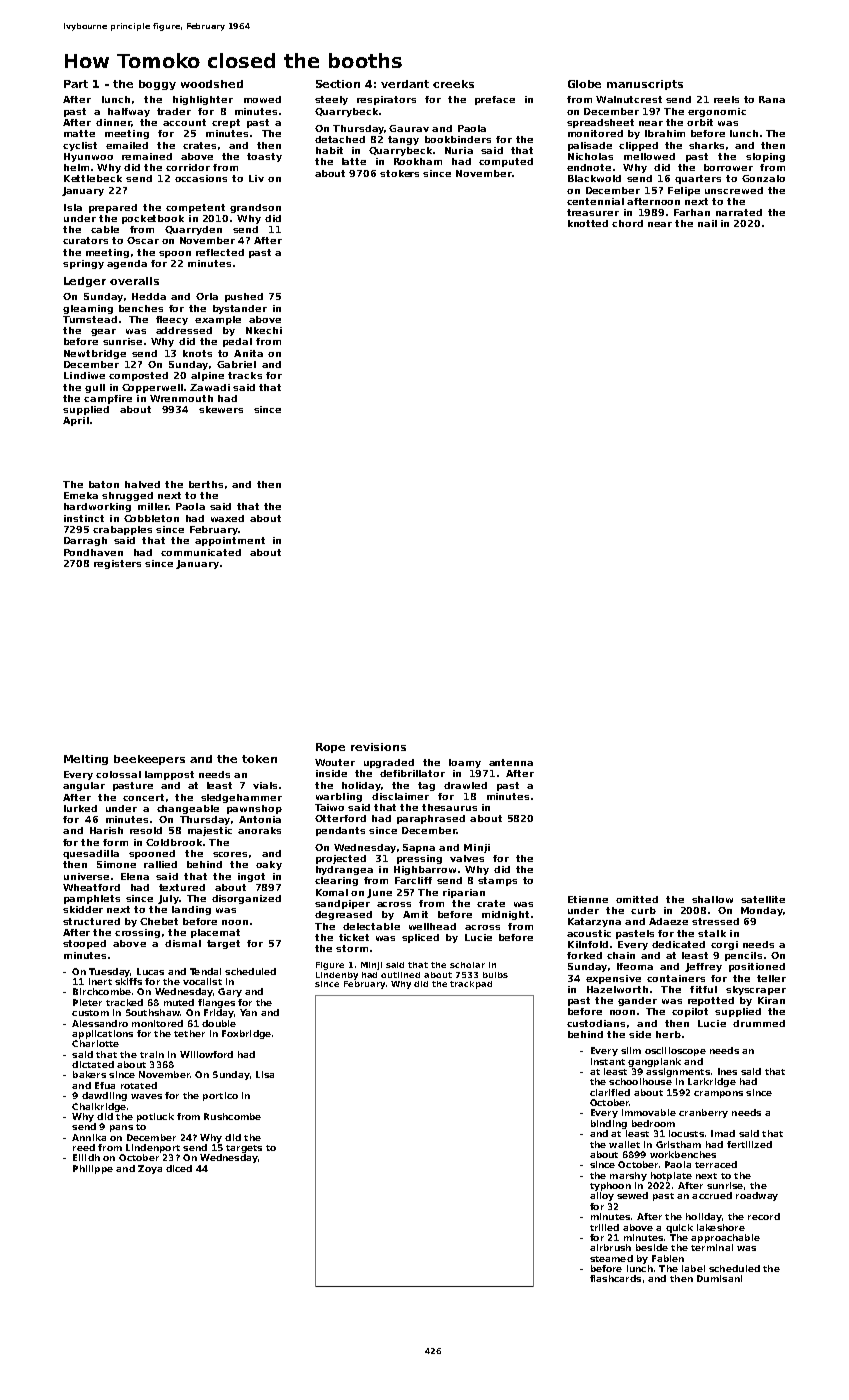 The width and height of the document is (849, 1400). I want to click on flashcards, so click(615, 1278).
